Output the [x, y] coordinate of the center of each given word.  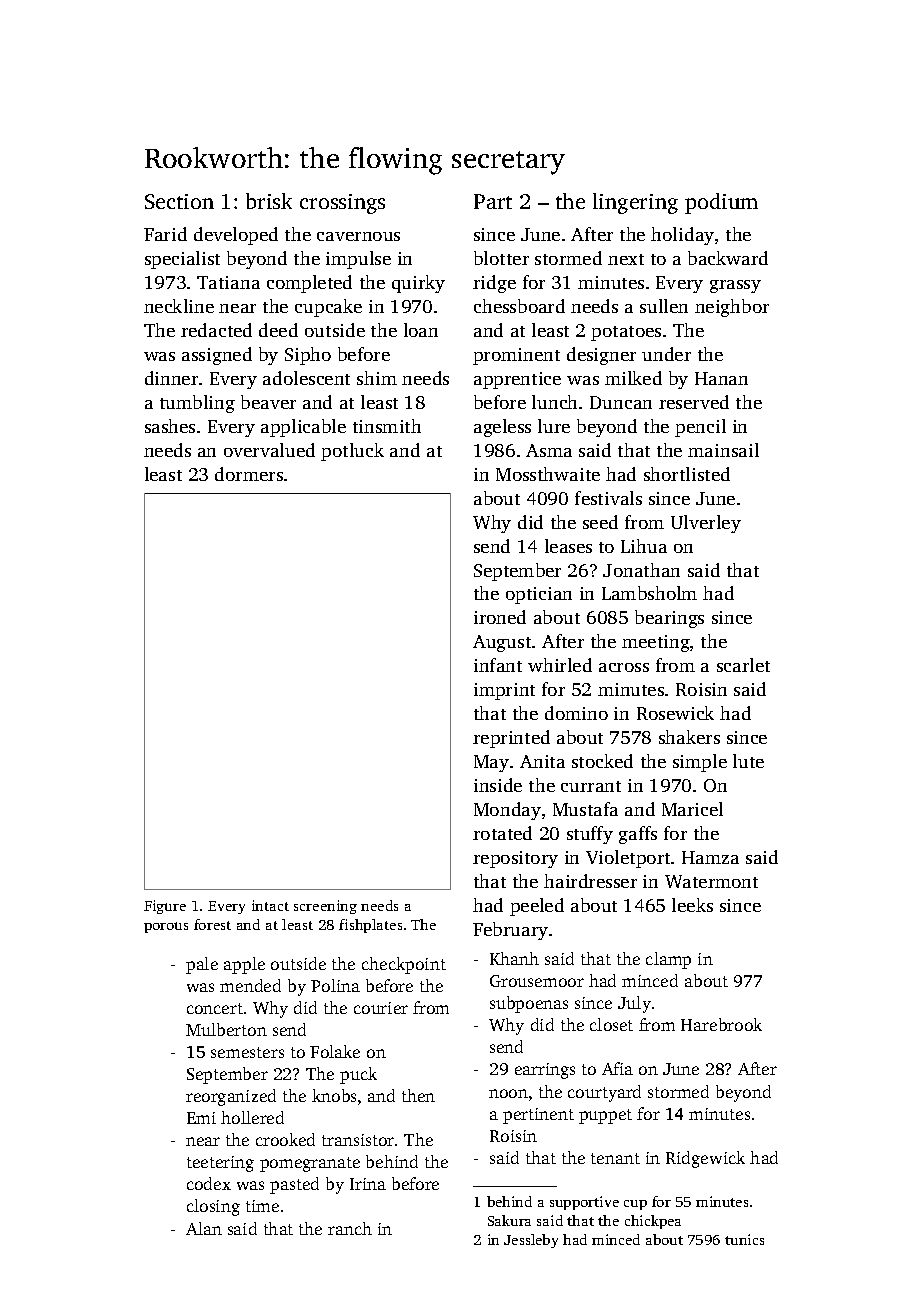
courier [381, 1008]
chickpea [653, 1222]
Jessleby [531, 1241]
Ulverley [706, 524]
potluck [352, 452]
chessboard [519, 306]
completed [309, 284]
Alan [204, 1228]
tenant [615, 1158]
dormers [249, 474]
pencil [700, 428]
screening [325, 907]
